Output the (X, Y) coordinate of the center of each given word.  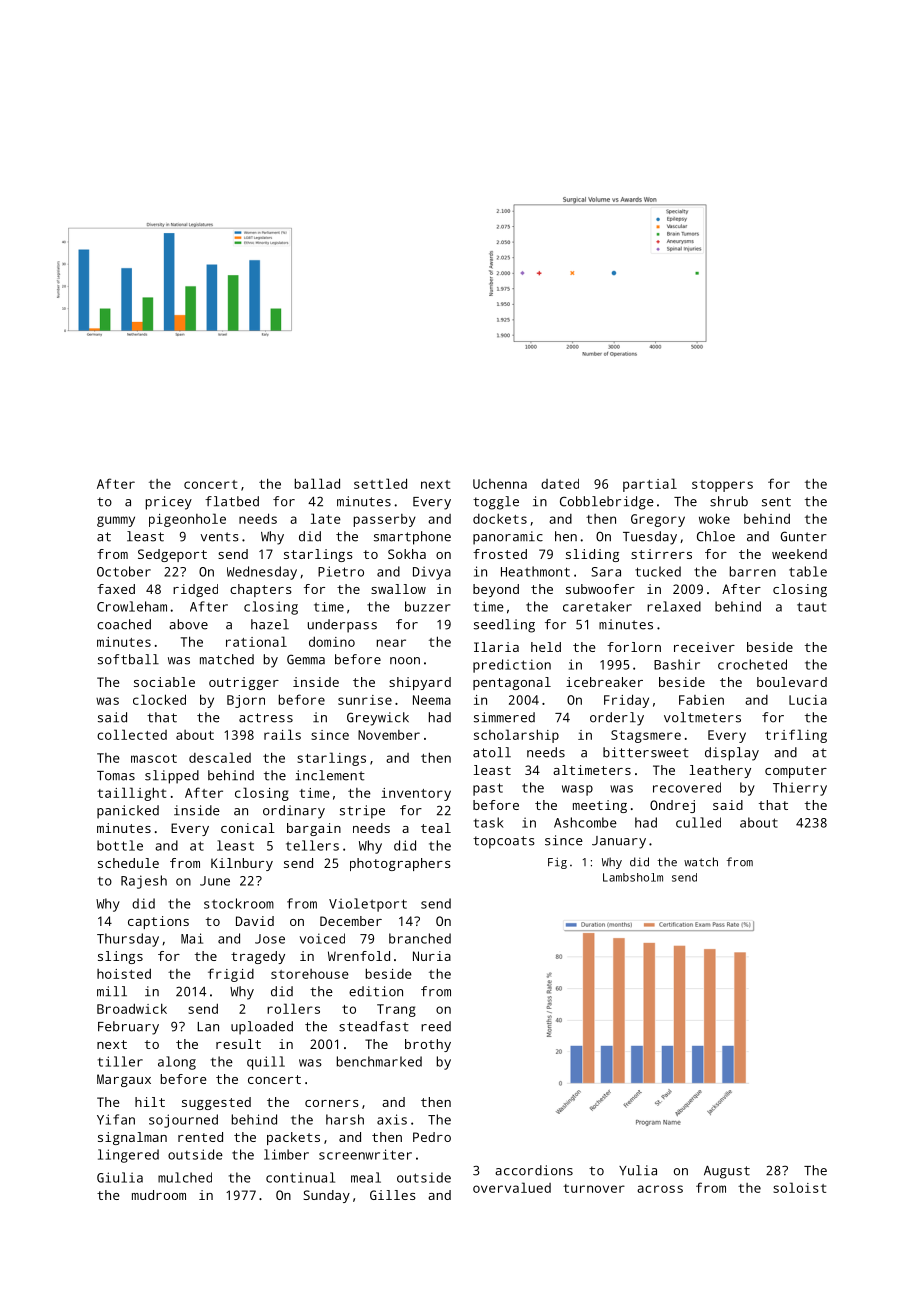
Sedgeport (172, 555)
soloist (799, 1187)
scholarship (516, 736)
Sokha (407, 554)
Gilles (393, 1195)
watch (701, 862)
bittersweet (646, 752)
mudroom (159, 1195)
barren (753, 571)
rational (256, 641)
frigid (231, 975)
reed (436, 1026)
